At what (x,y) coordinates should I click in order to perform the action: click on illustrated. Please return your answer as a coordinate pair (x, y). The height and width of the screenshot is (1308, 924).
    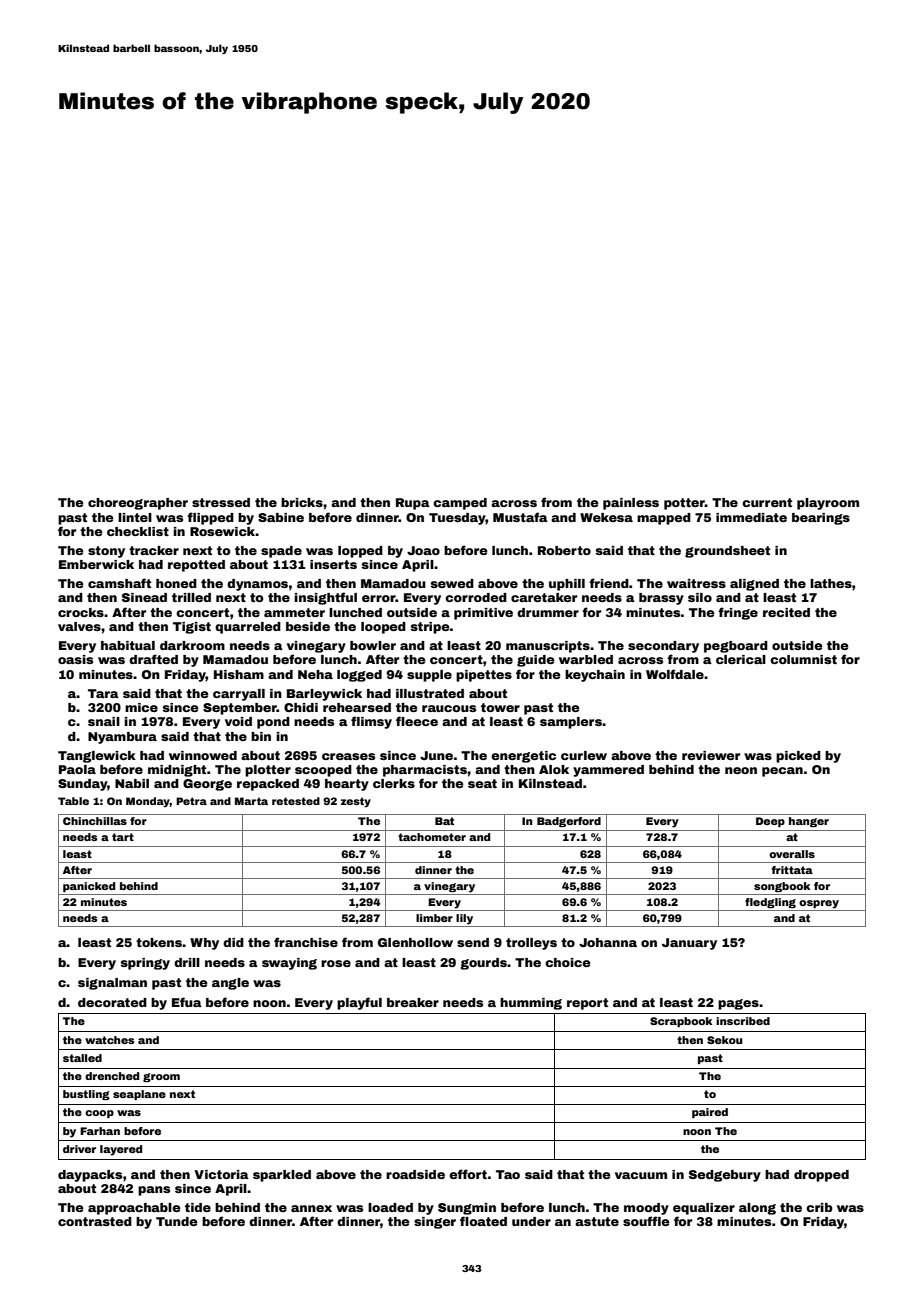
    Looking at the image, I should click on (430, 693).
